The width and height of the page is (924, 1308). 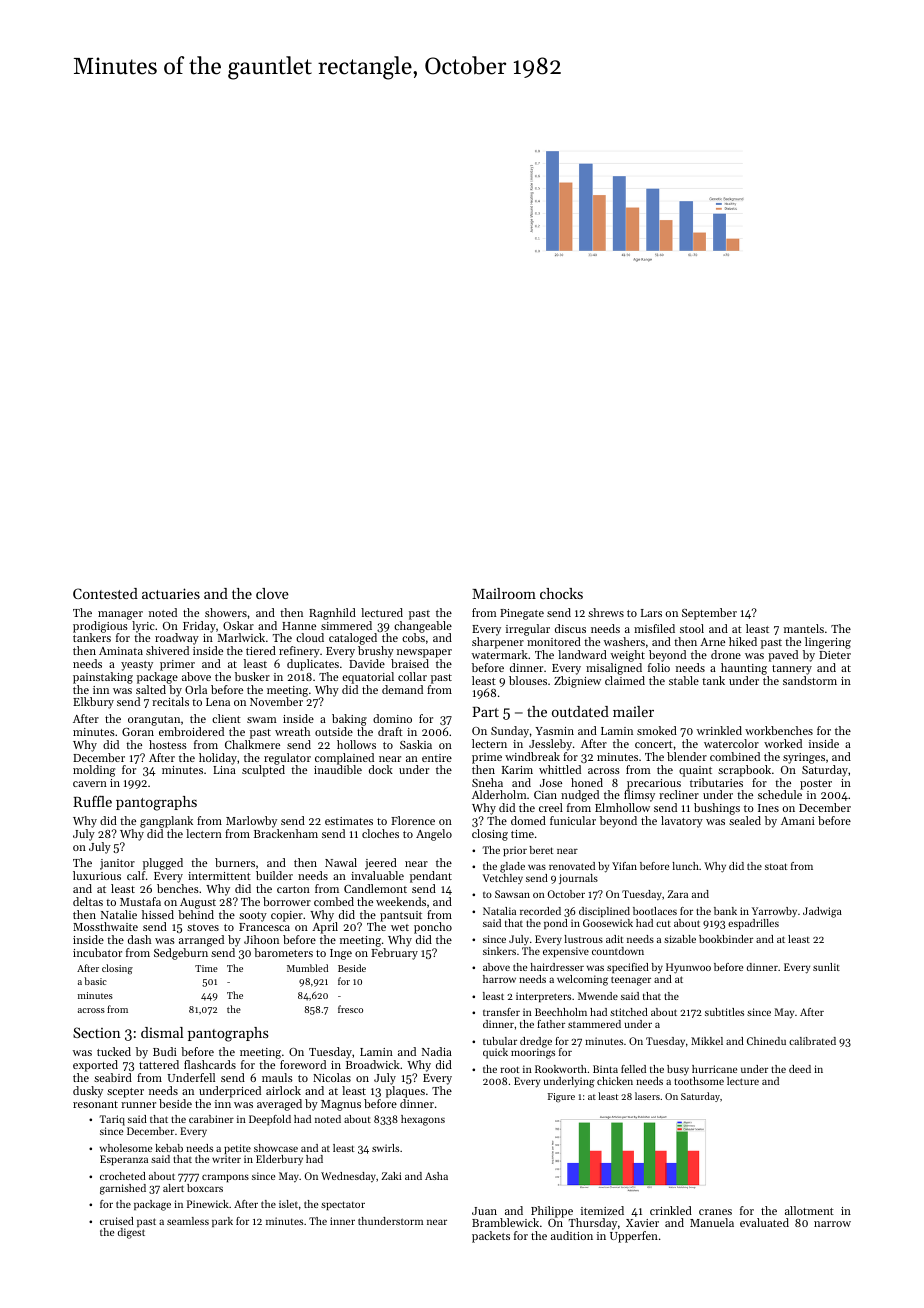 I want to click on Davide, so click(x=367, y=663).
